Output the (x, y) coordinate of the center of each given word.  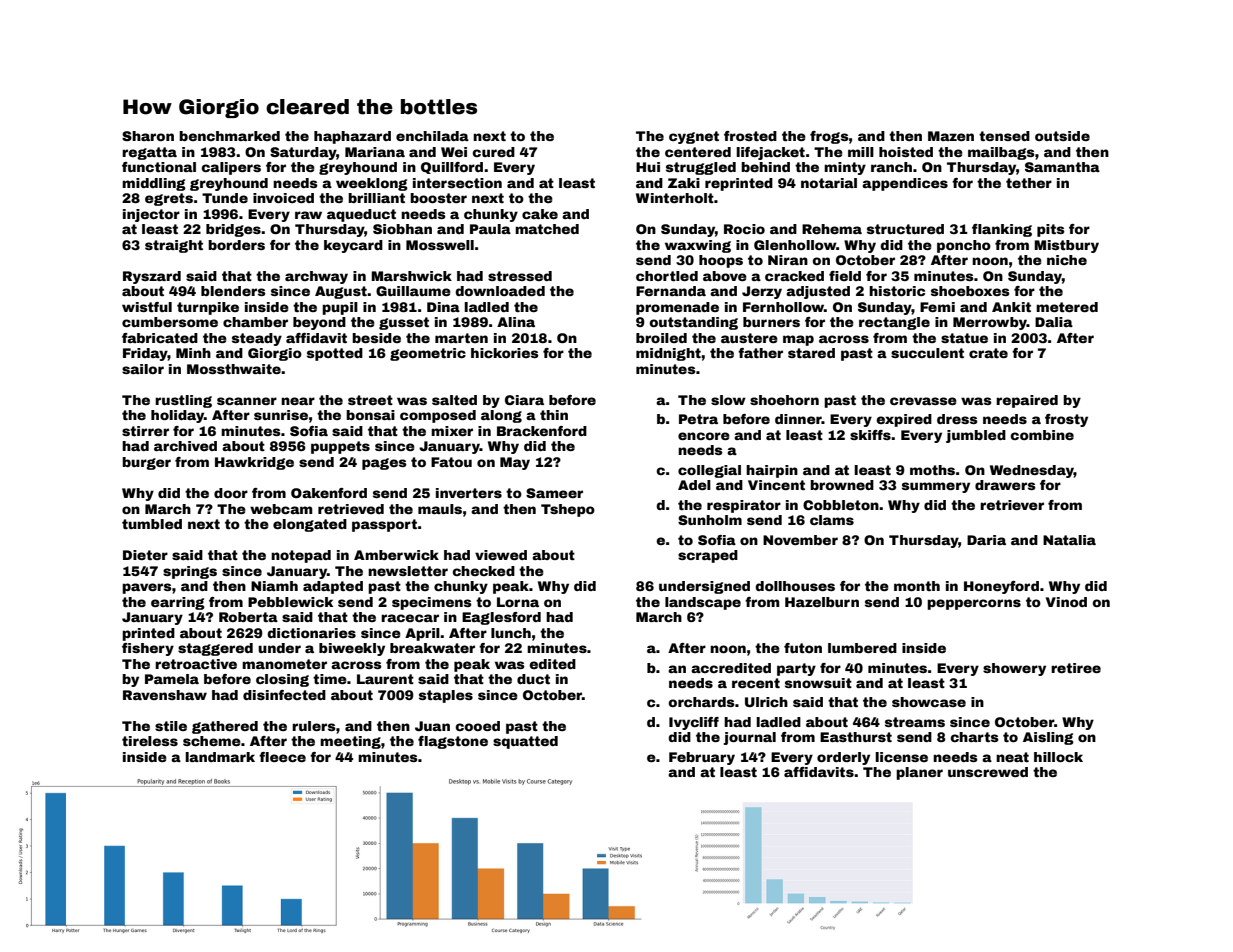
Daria (986, 540)
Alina (516, 322)
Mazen (951, 136)
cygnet (694, 137)
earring (178, 603)
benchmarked (229, 136)
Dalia (1054, 322)
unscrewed (988, 772)
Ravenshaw (165, 695)
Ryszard (152, 277)
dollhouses (795, 586)
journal (749, 738)
